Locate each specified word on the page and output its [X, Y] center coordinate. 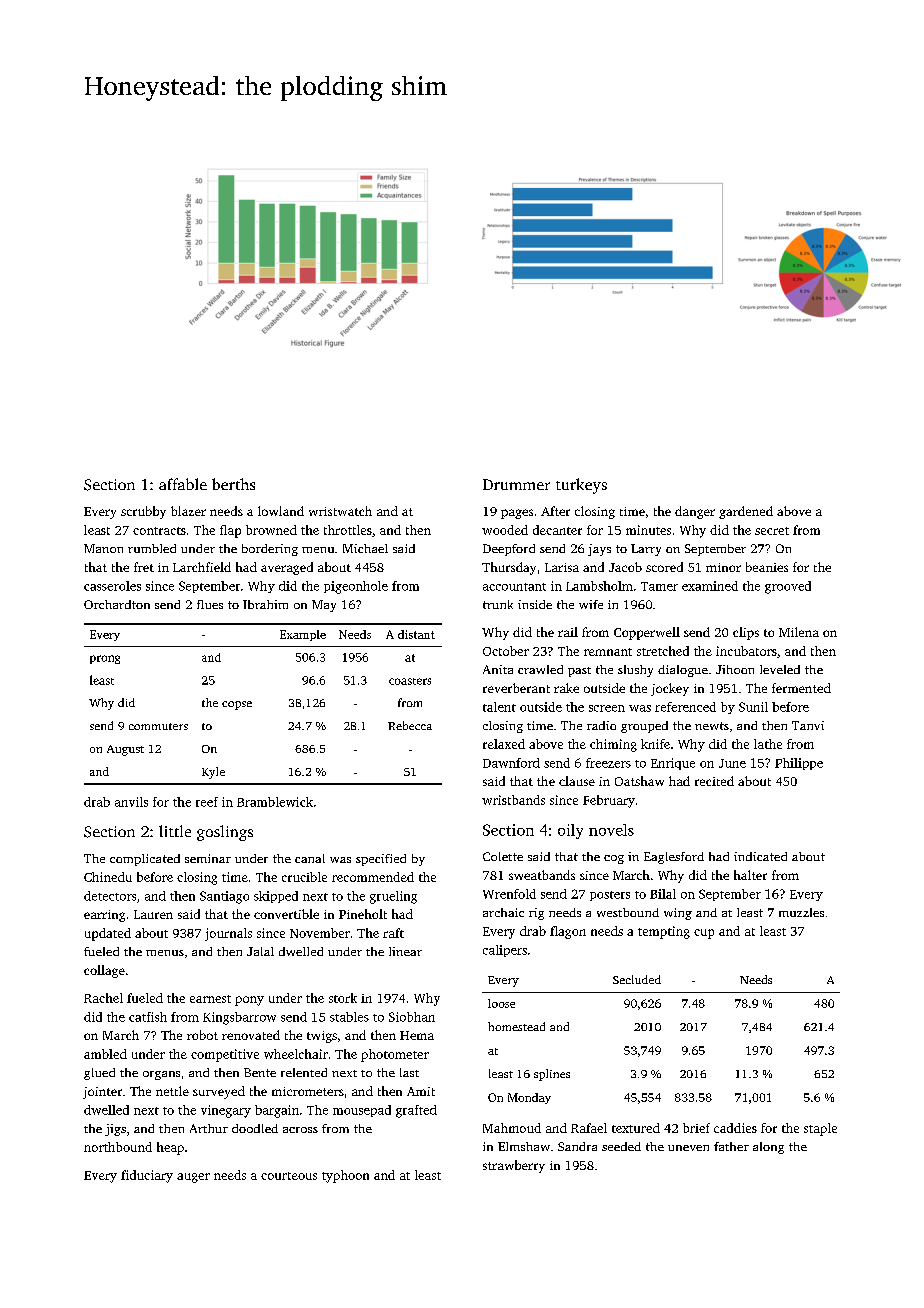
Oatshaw [639, 781]
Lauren [153, 914]
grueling [393, 897]
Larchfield [202, 567]
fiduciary [147, 1176]
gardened [746, 512]
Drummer [516, 484]
